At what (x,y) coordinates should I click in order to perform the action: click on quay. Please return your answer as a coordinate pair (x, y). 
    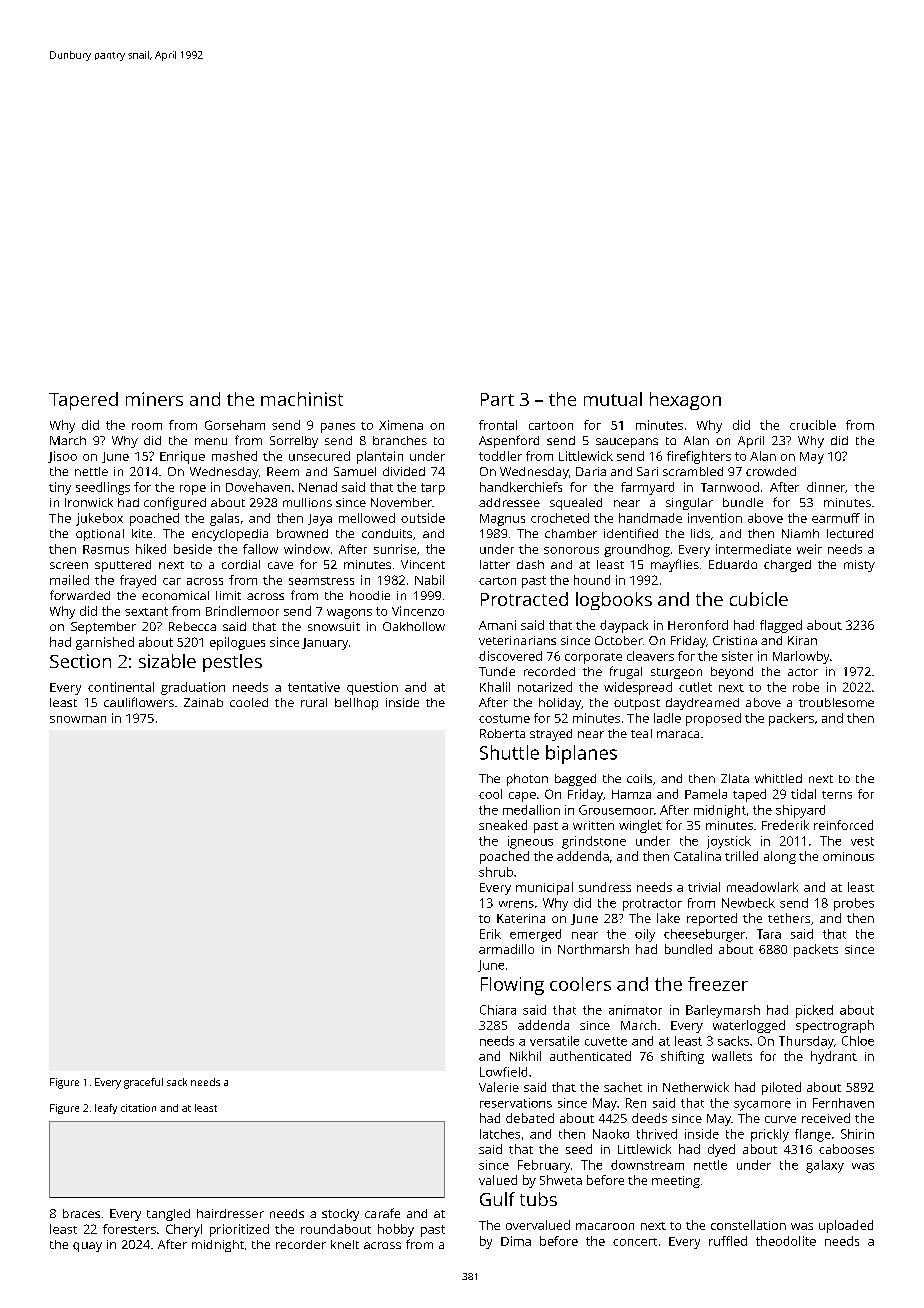
    Looking at the image, I should click on (87, 1247).
